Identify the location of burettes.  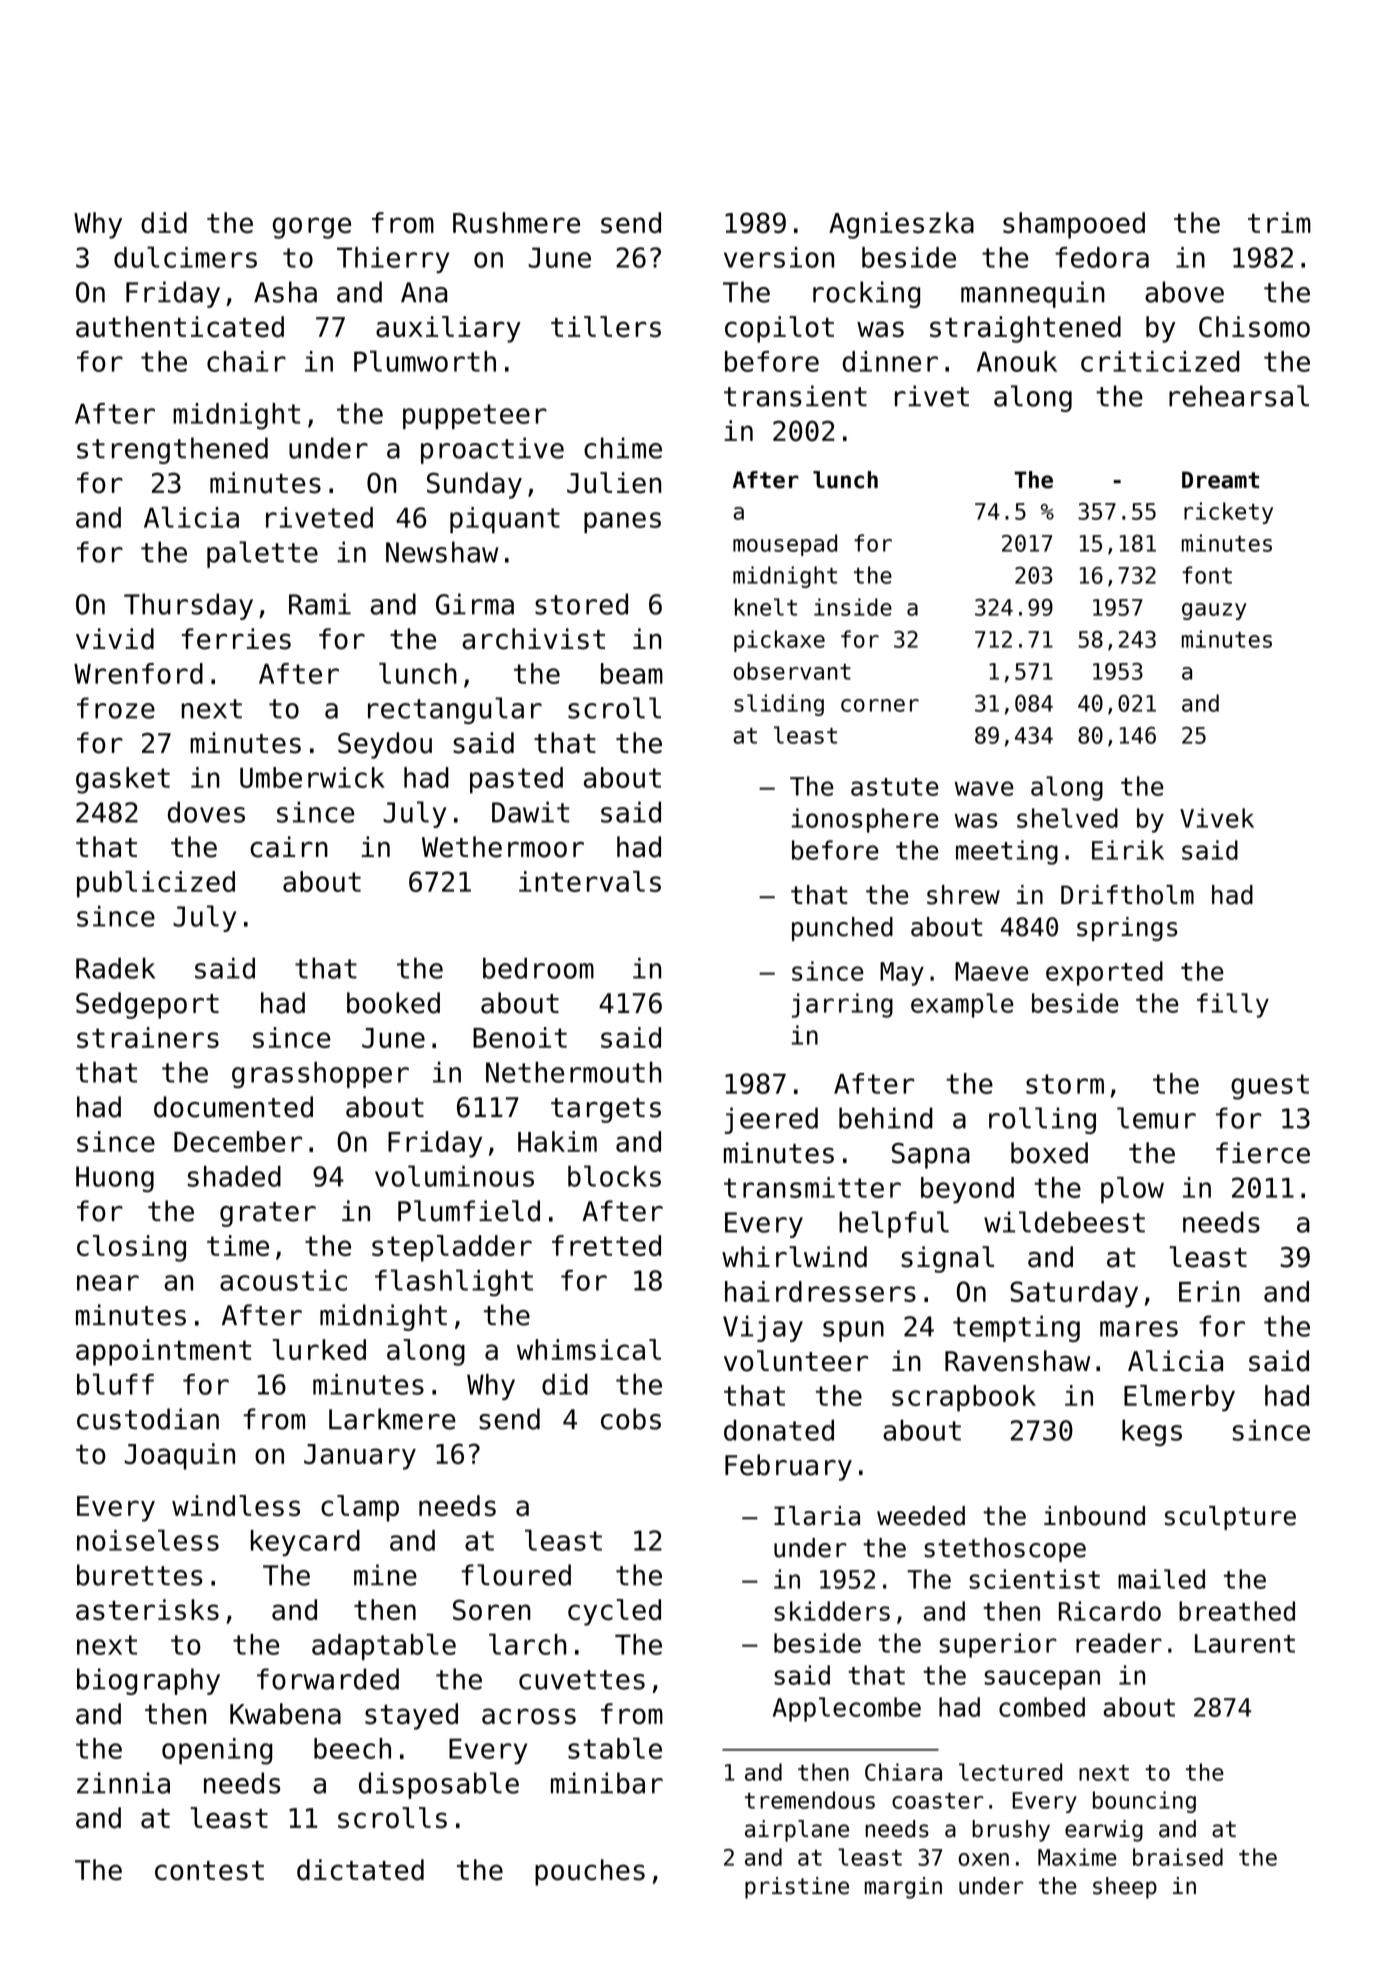
(139, 1575).
